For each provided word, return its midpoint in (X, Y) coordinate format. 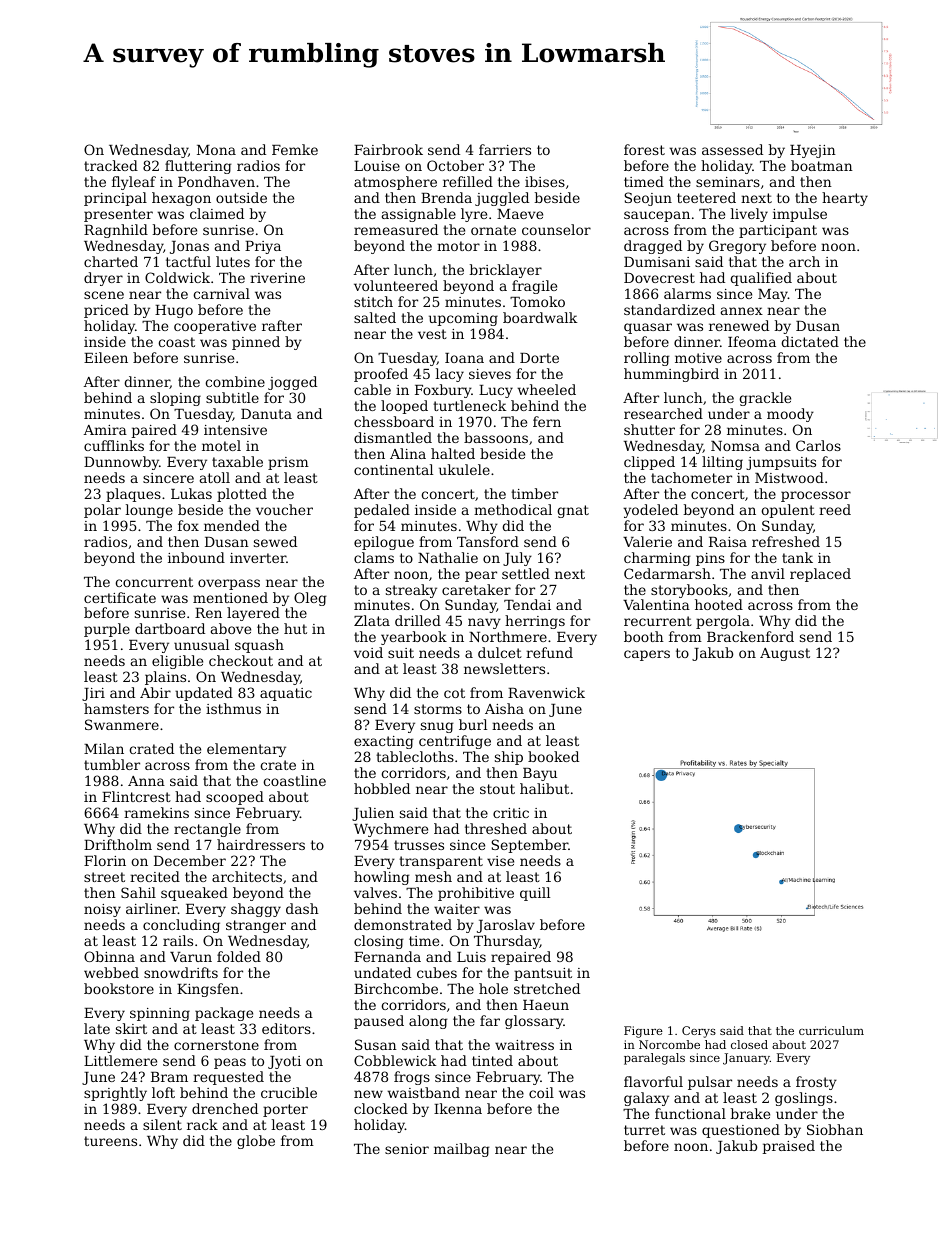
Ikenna (458, 1108)
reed (835, 509)
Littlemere (120, 1060)
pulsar (710, 1083)
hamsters (116, 708)
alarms (687, 293)
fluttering (198, 167)
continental (393, 469)
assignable (419, 215)
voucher (284, 509)
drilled (418, 620)
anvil (768, 573)
